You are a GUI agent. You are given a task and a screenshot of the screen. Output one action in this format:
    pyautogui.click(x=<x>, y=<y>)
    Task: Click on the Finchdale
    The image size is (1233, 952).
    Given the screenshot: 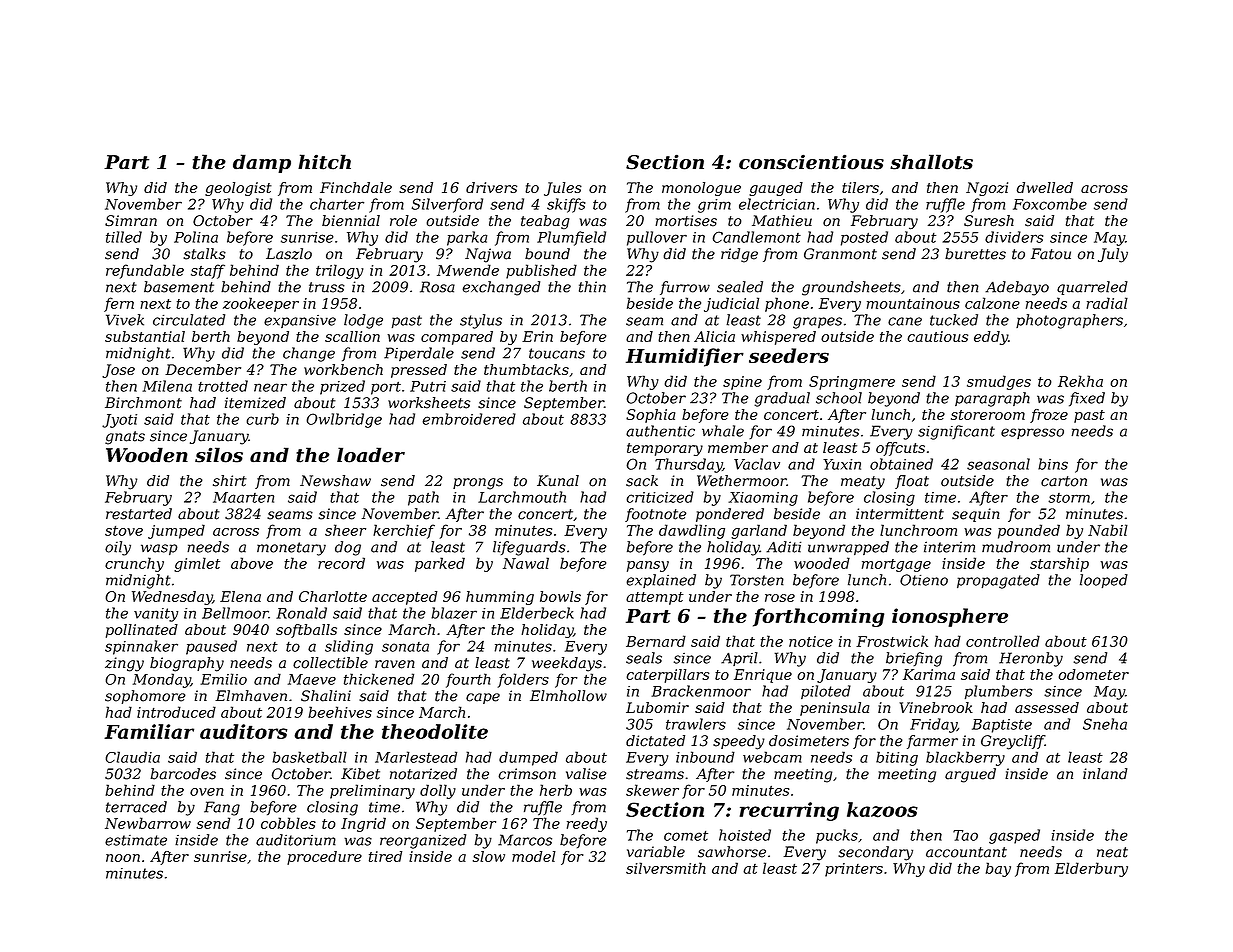 What is the action you would take?
    pyautogui.click(x=356, y=187)
